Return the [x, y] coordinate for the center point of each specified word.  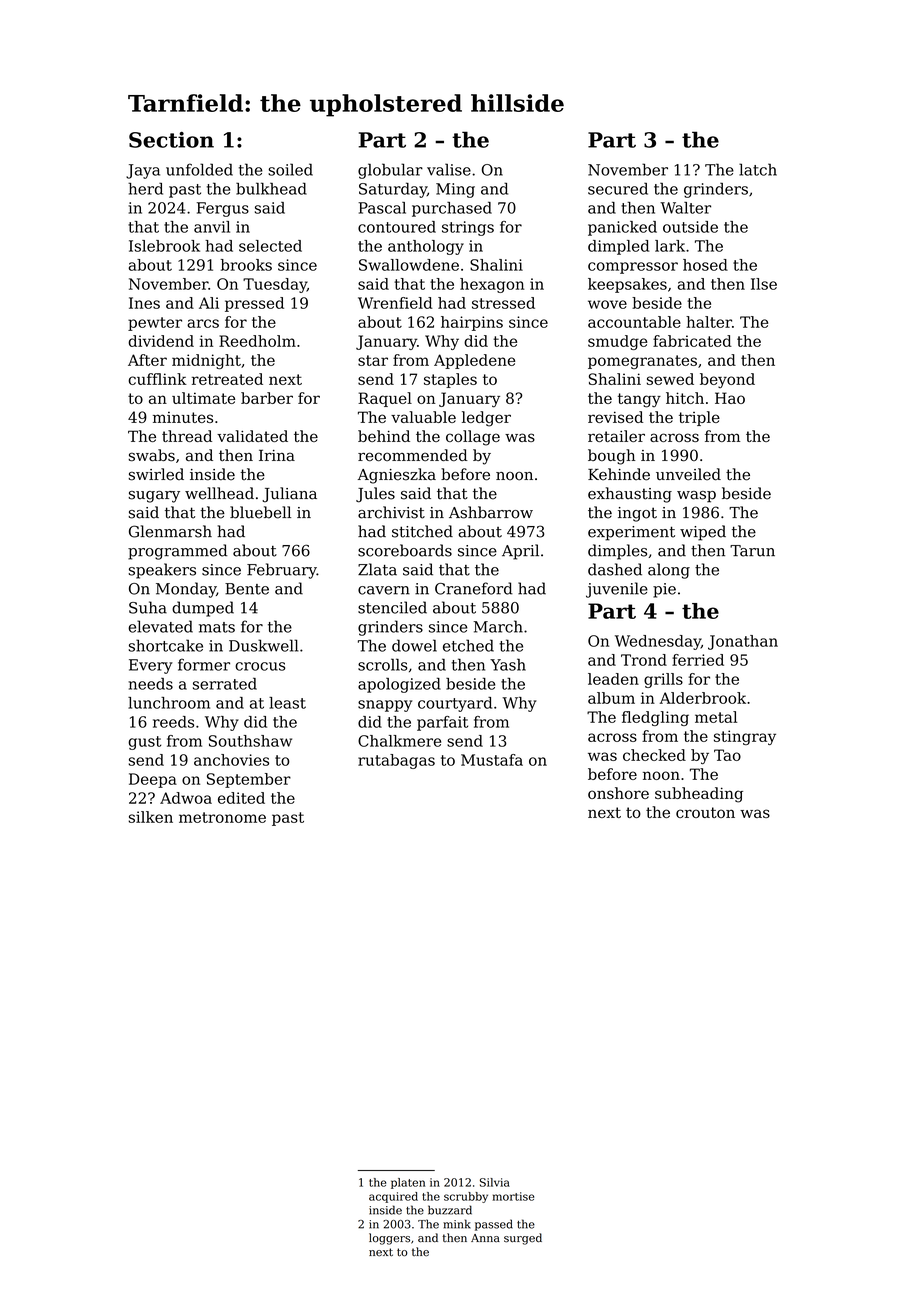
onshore [618, 793]
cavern [384, 590]
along [669, 571]
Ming [455, 190]
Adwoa [186, 798]
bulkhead [271, 188]
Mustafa [492, 760]
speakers [162, 571]
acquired [393, 1197]
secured [618, 188]
